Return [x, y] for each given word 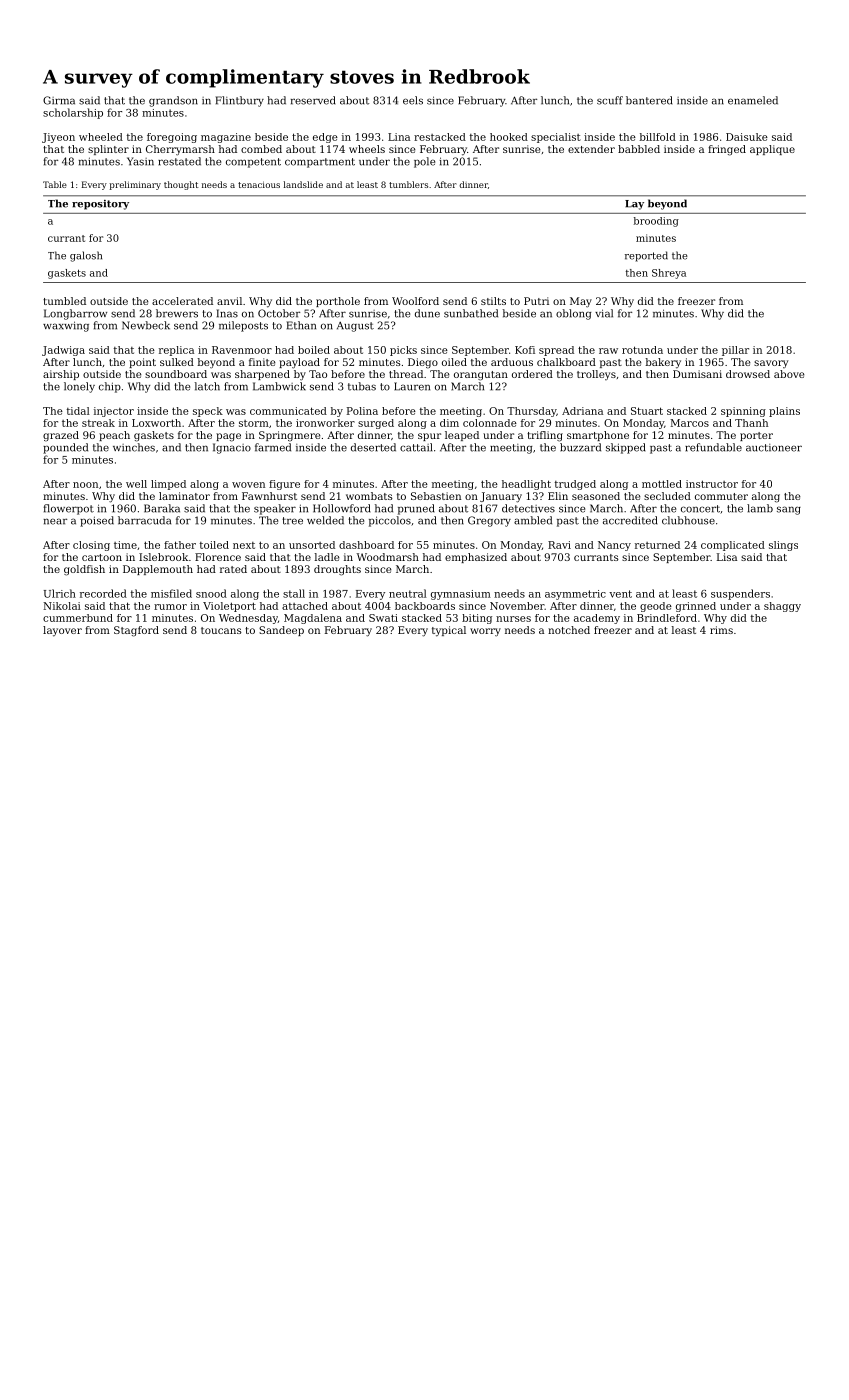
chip [110, 387]
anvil [229, 301]
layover [62, 631]
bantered [649, 100]
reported [646, 256]
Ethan [301, 325]
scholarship [73, 113]
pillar [735, 351]
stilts [493, 301]
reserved [313, 100]
